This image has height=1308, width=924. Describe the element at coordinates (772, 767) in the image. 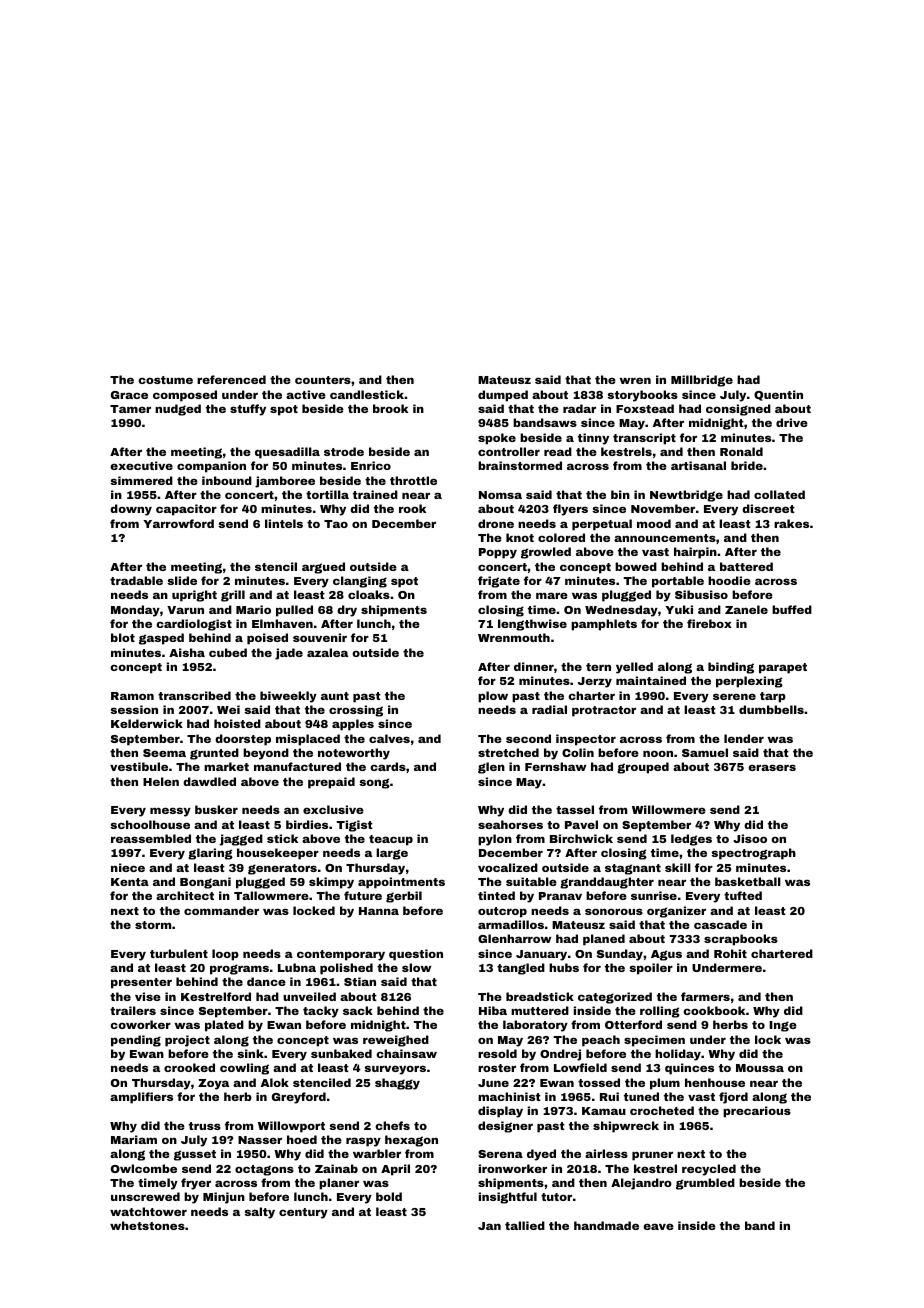

I see `erasers` at that location.
